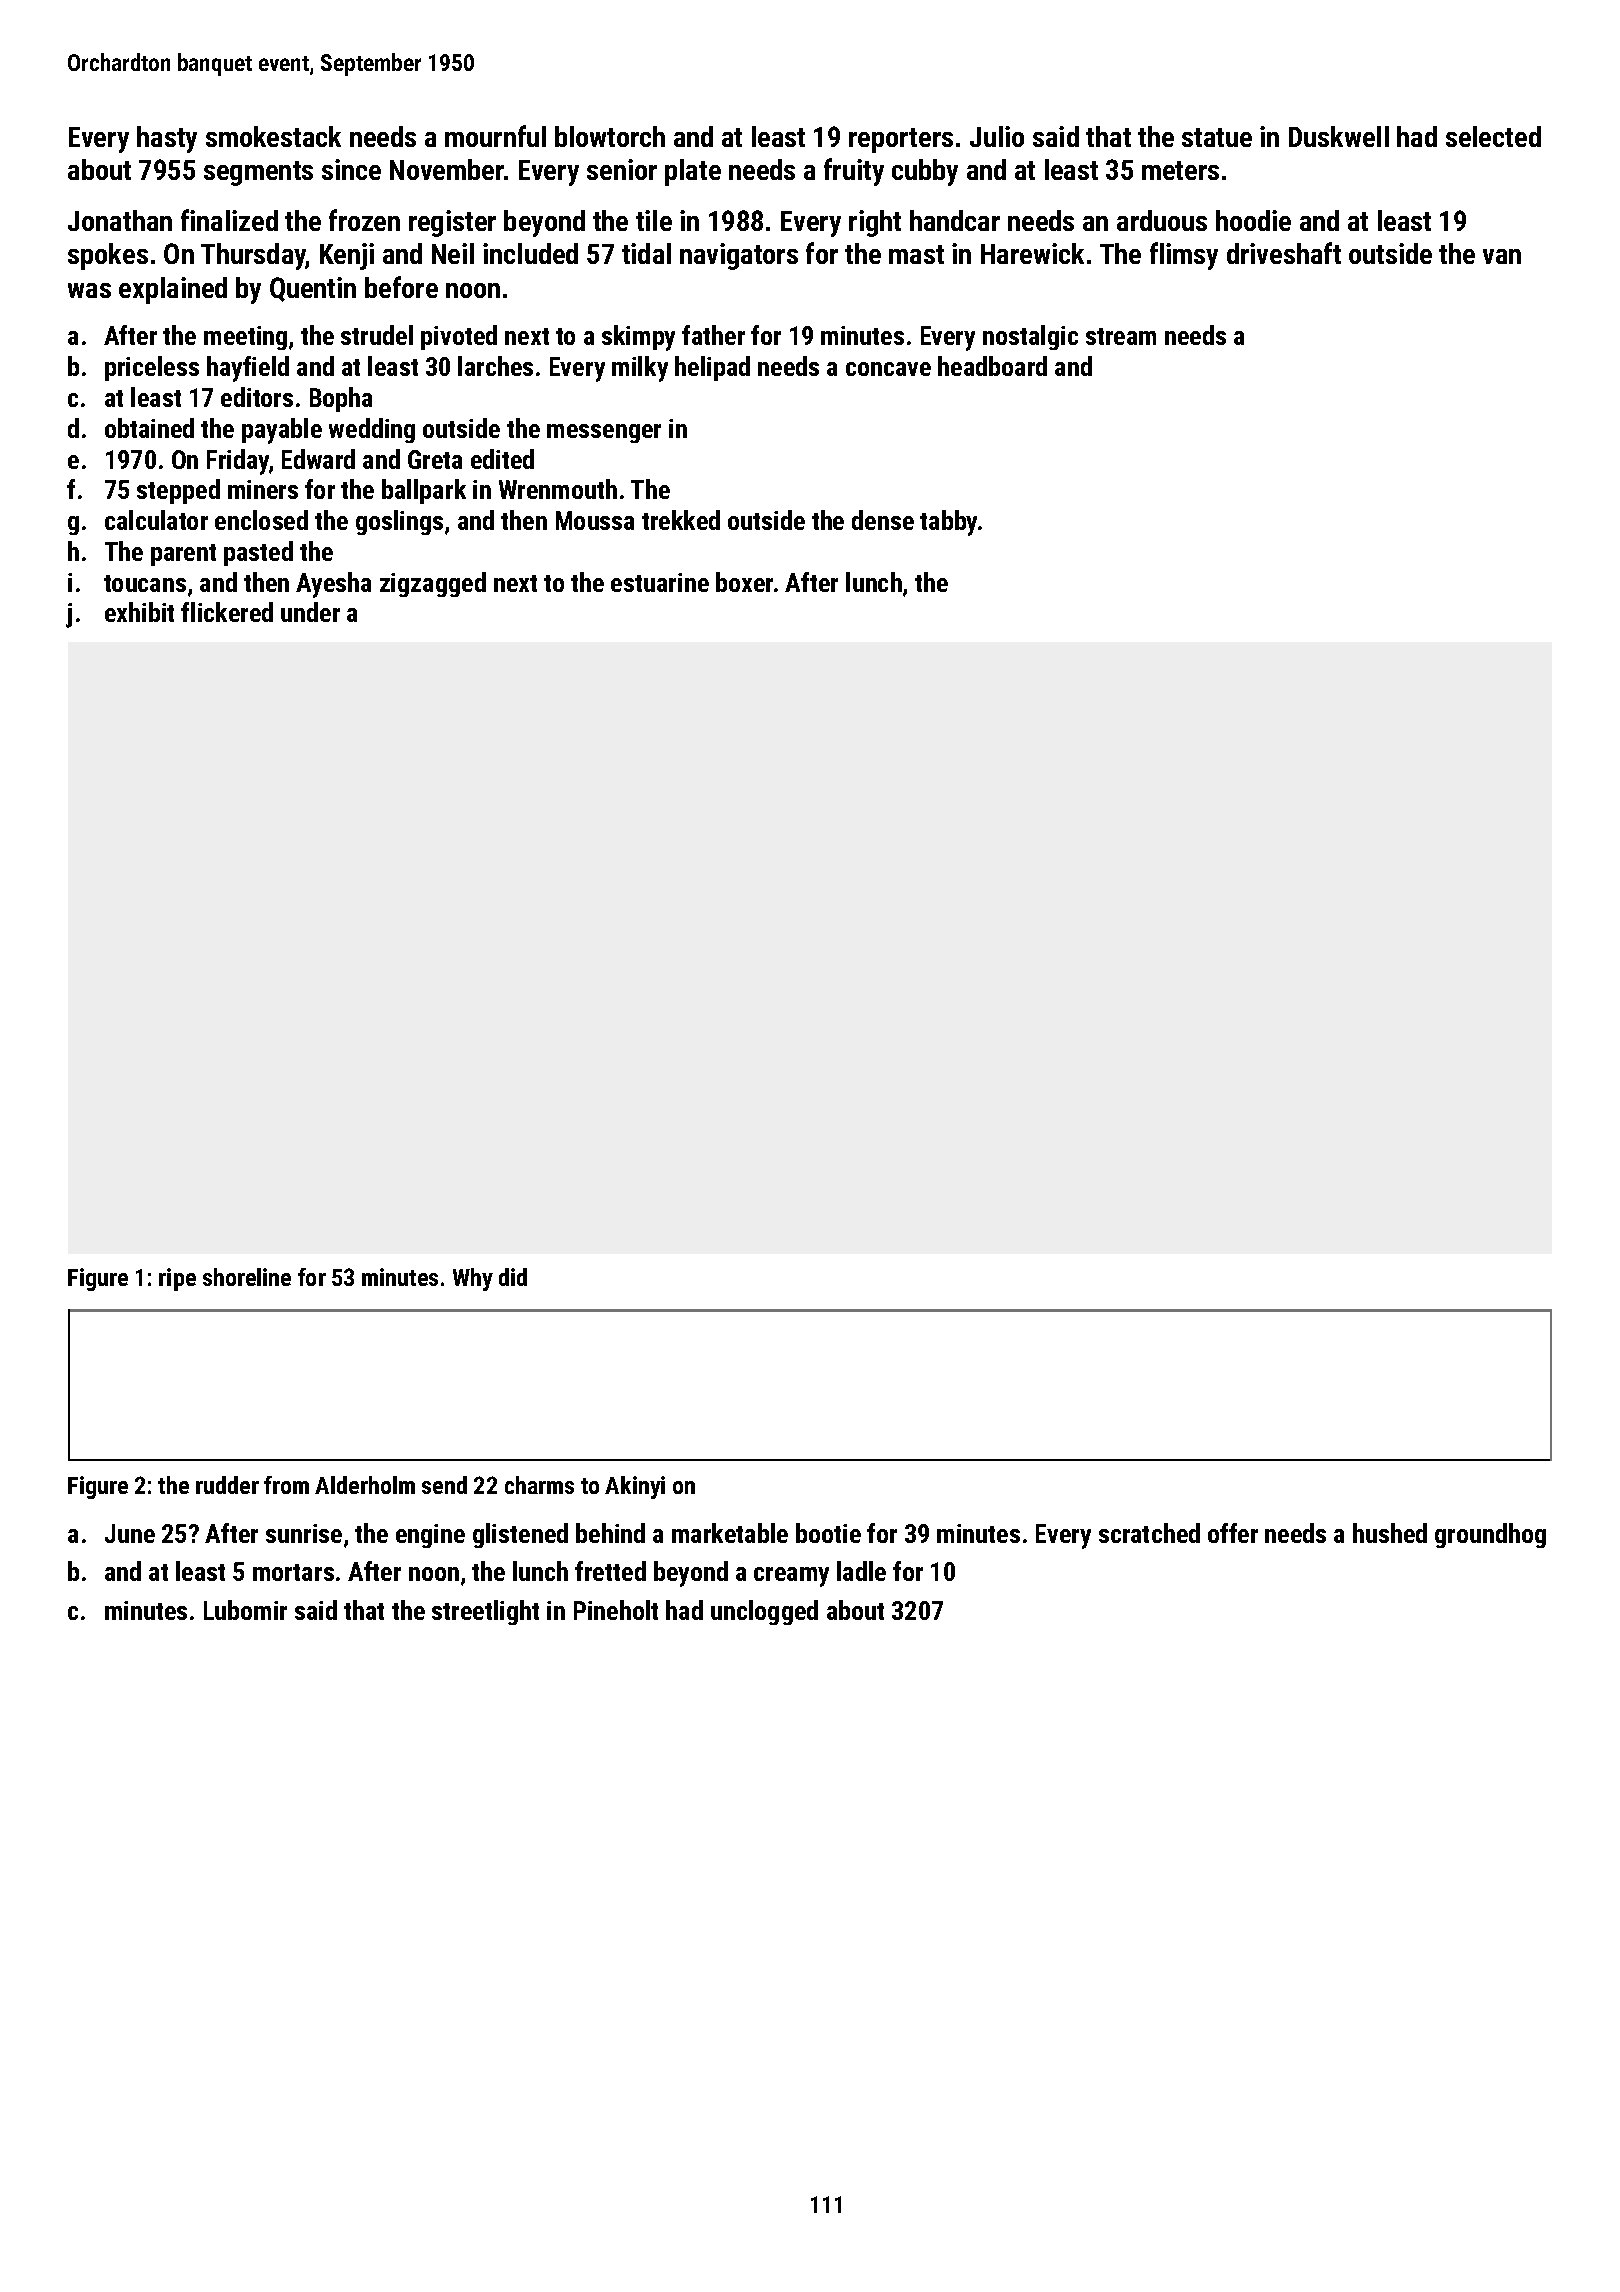 The width and height of the screenshot is (1620, 2292). What do you see at coordinates (875, 223) in the screenshot?
I see `right` at bounding box center [875, 223].
